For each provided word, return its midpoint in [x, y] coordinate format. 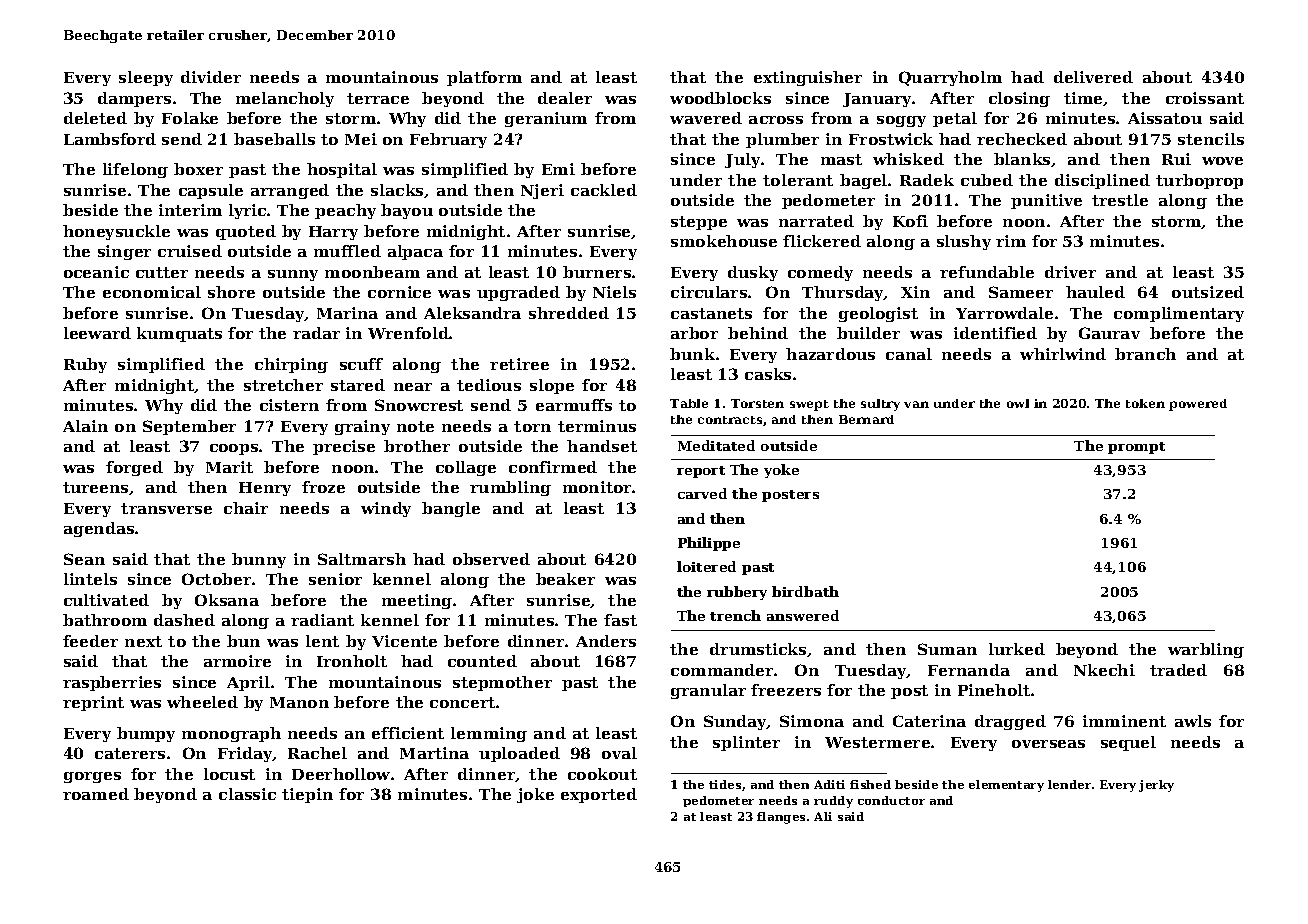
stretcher [283, 385]
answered [803, 615]
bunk [692, 354]
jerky [1156, 786]
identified [995, 333]
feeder [90, 641]
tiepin [307, 795]
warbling [1206, 650]
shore [231, 292]
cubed [987, 180]
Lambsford [110, 139]
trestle [1120, 200]
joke [535, 795]
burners [597, 272]
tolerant [798, 180]
